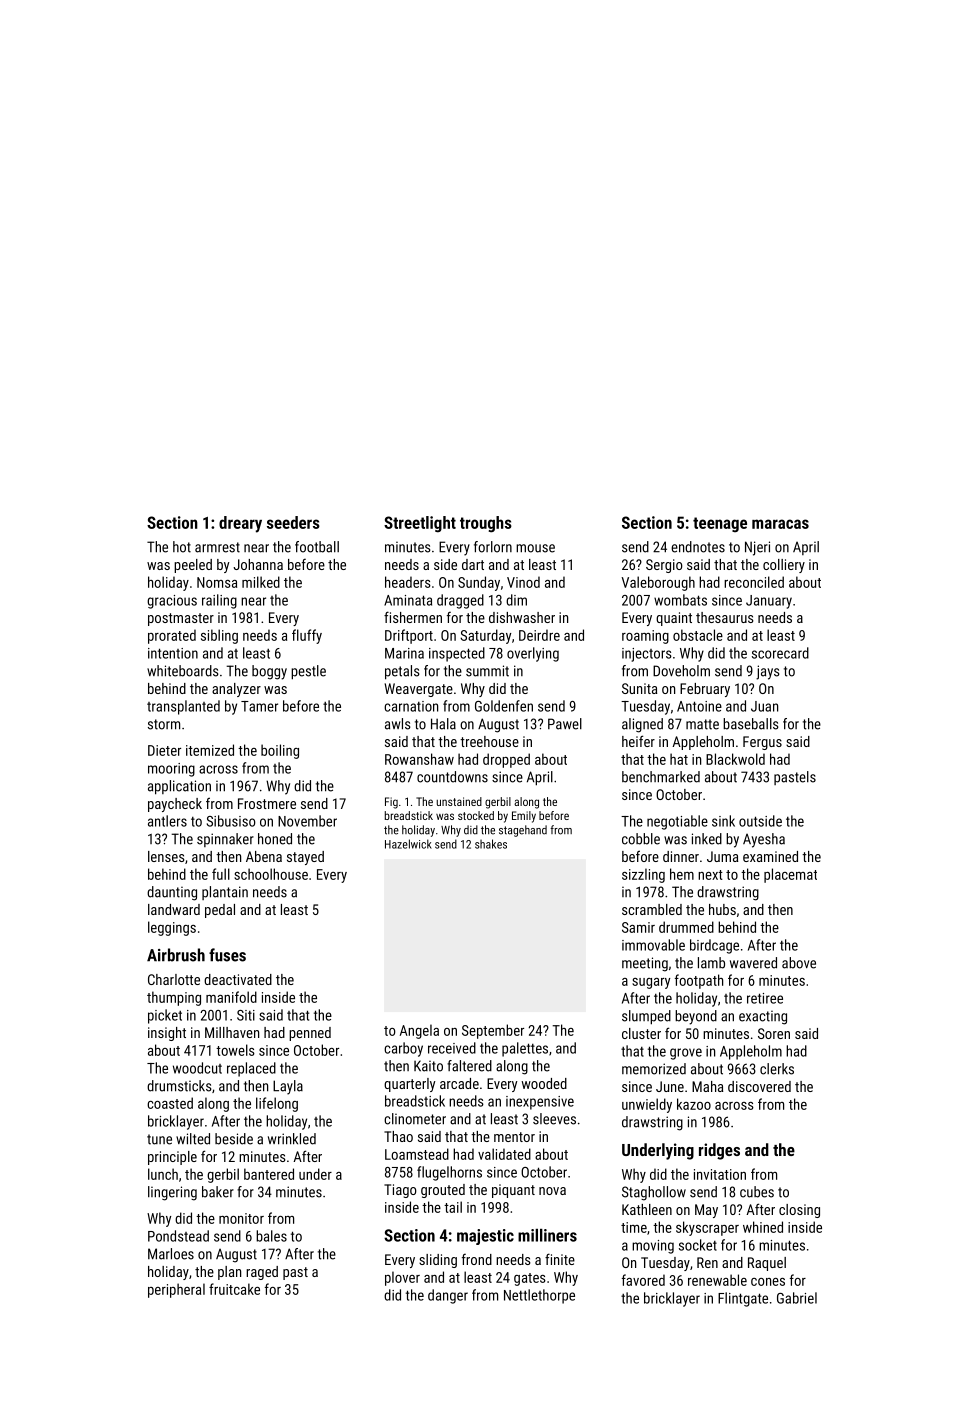  I want to click on dropped, so click(506, 760).
